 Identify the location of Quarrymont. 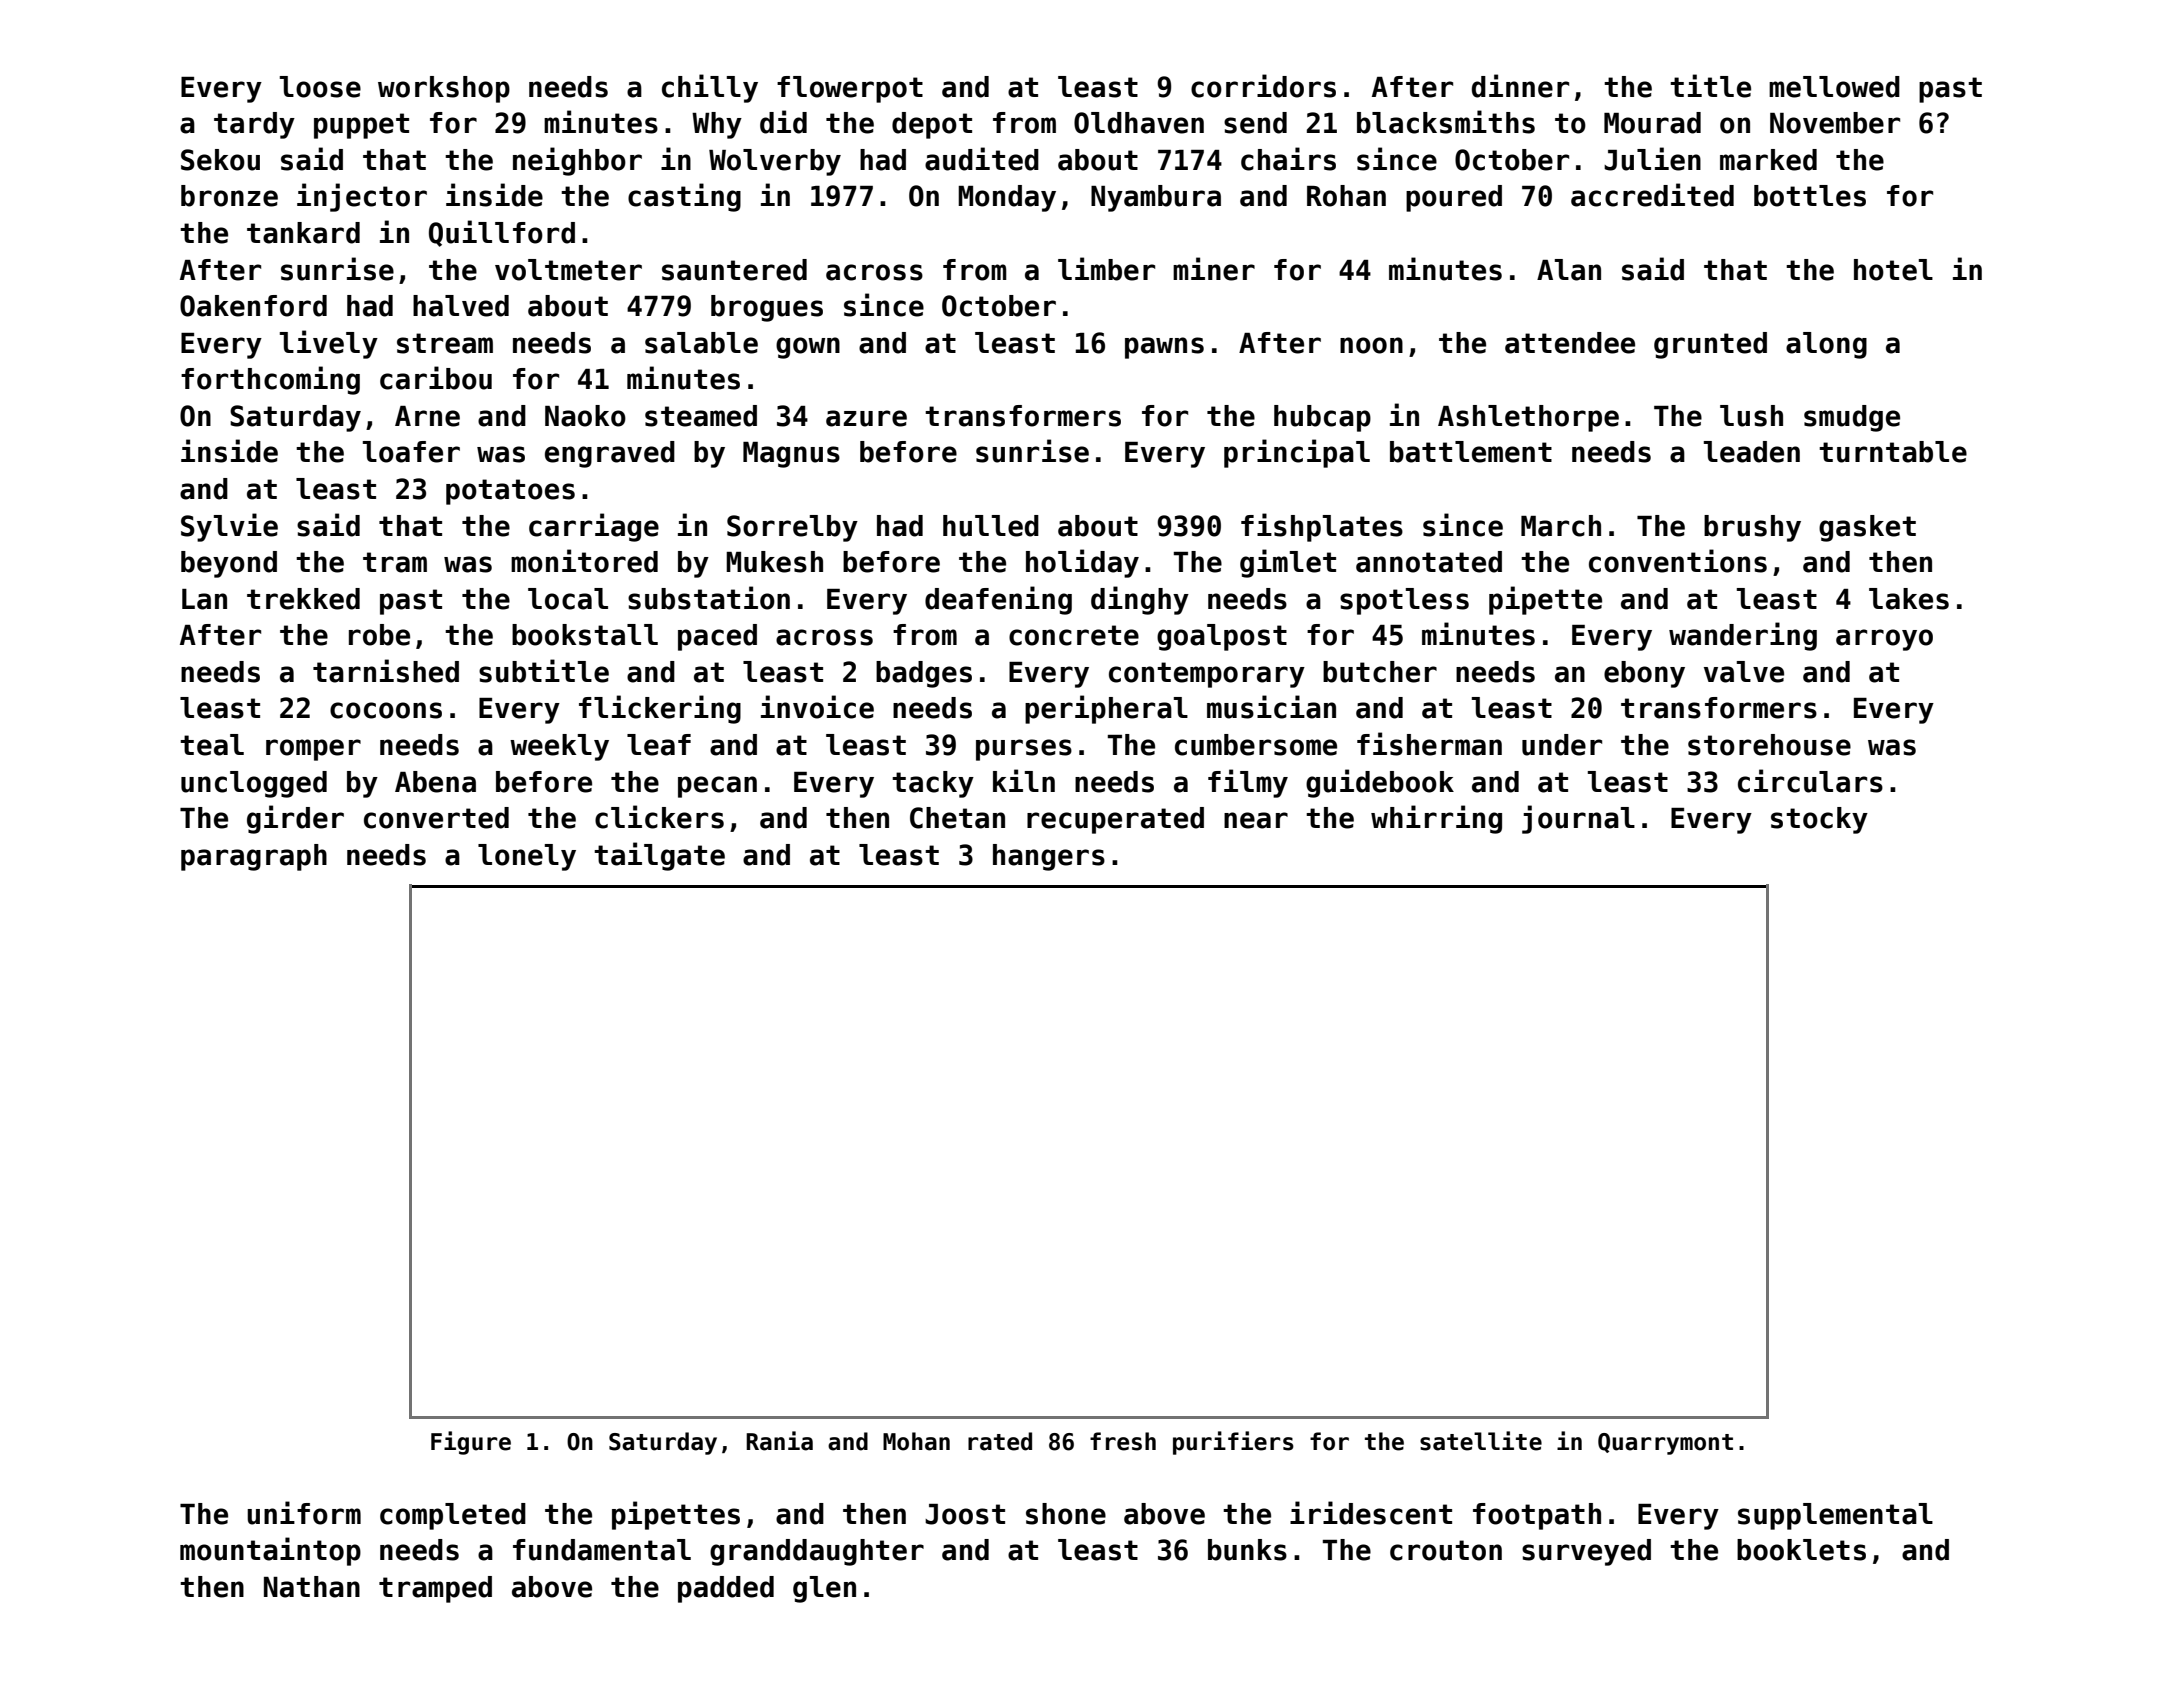
(1665, 1444).
